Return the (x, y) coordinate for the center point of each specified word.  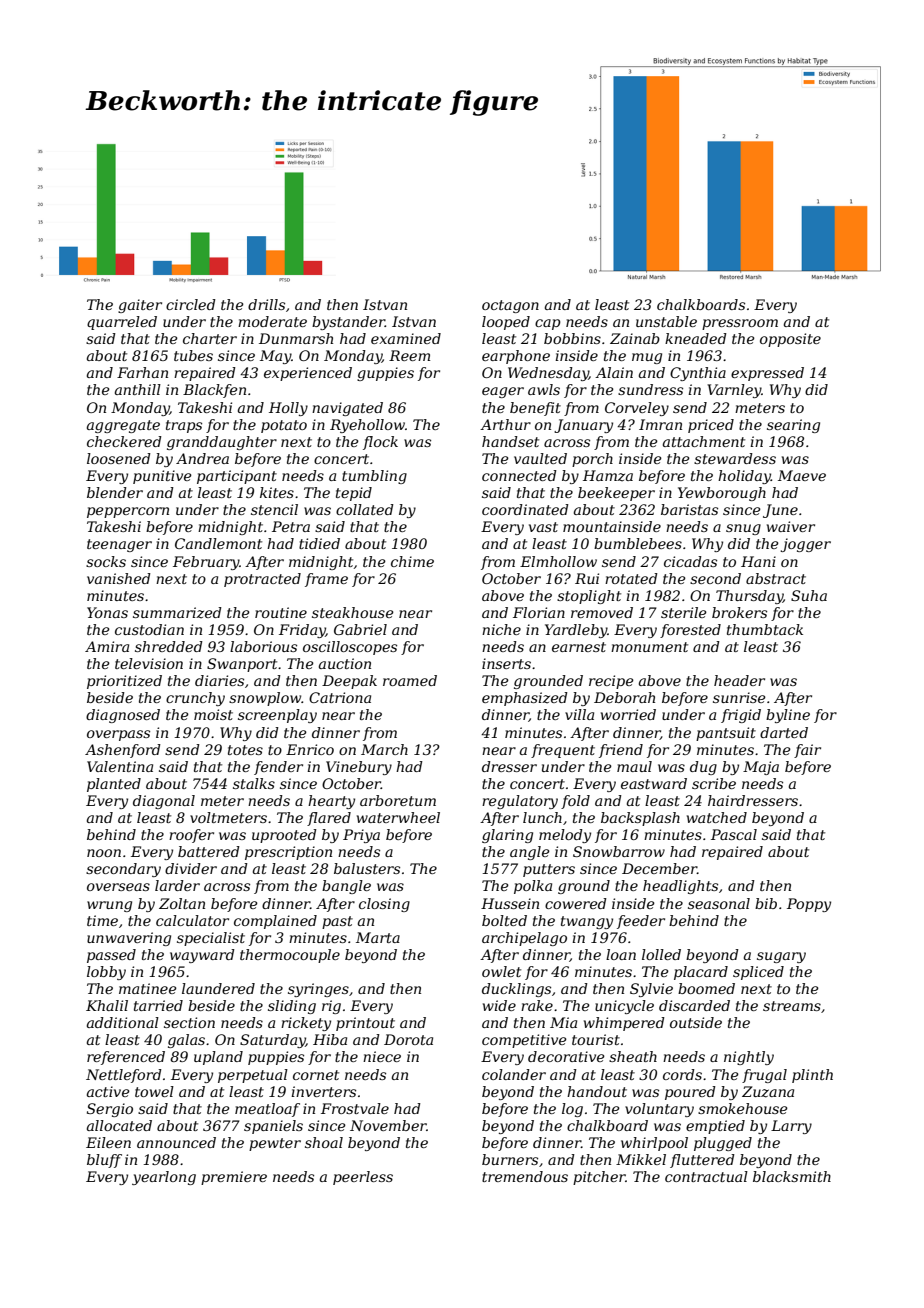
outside (696, 1022)
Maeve (802, 475)
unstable (666, 321)
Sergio (110, 1110)
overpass (118, 735)
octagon (510, 306)
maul (634, 766)
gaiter (140, 306)
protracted (262, 580)
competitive (524, 1041)
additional (123, 1022)
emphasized (525, 699)
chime (412, 561)
